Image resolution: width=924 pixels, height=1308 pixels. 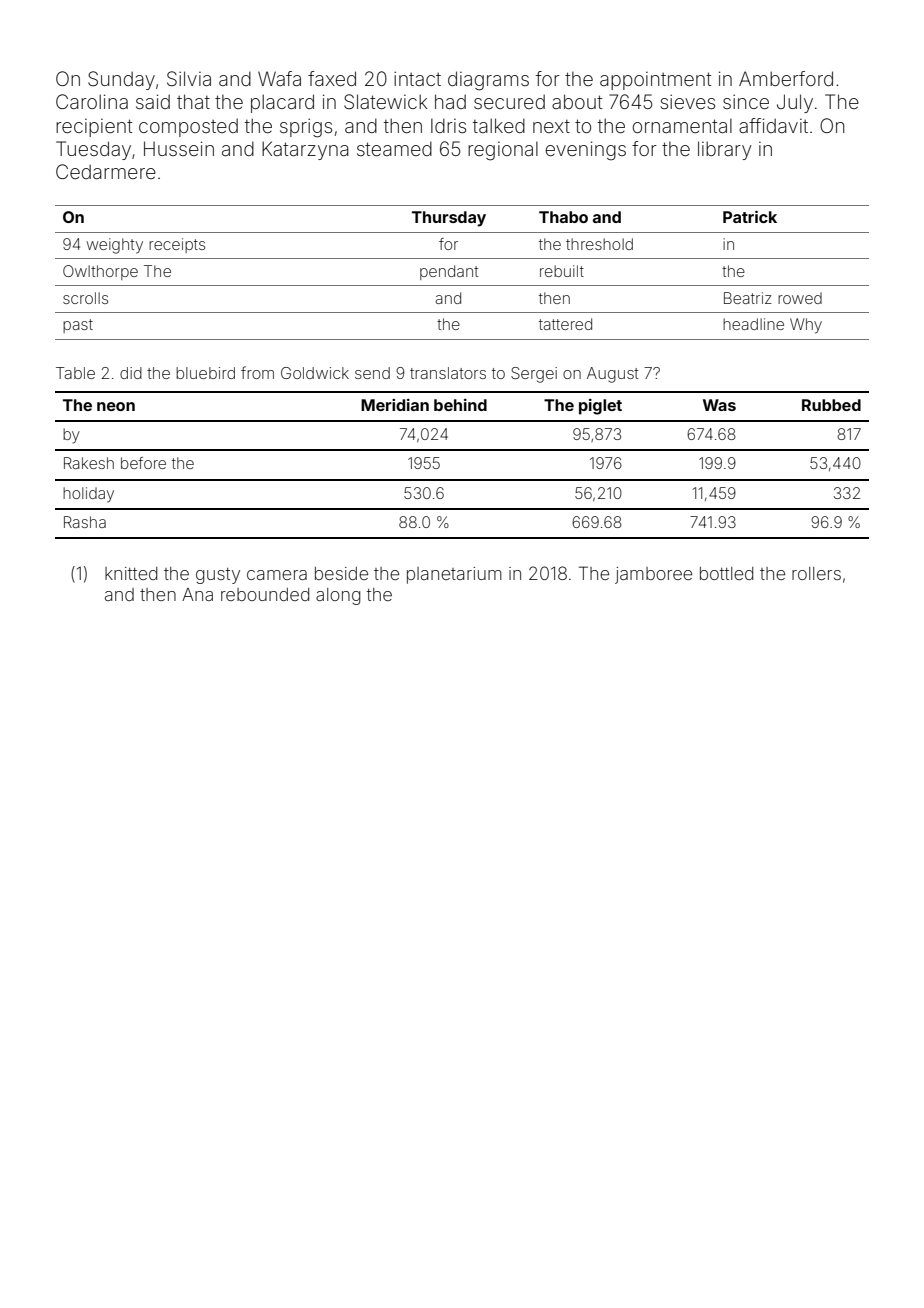 What do you see at coordinates (786, 78) in the document?
I see `Amberford` at bounding box center [786, 78].
